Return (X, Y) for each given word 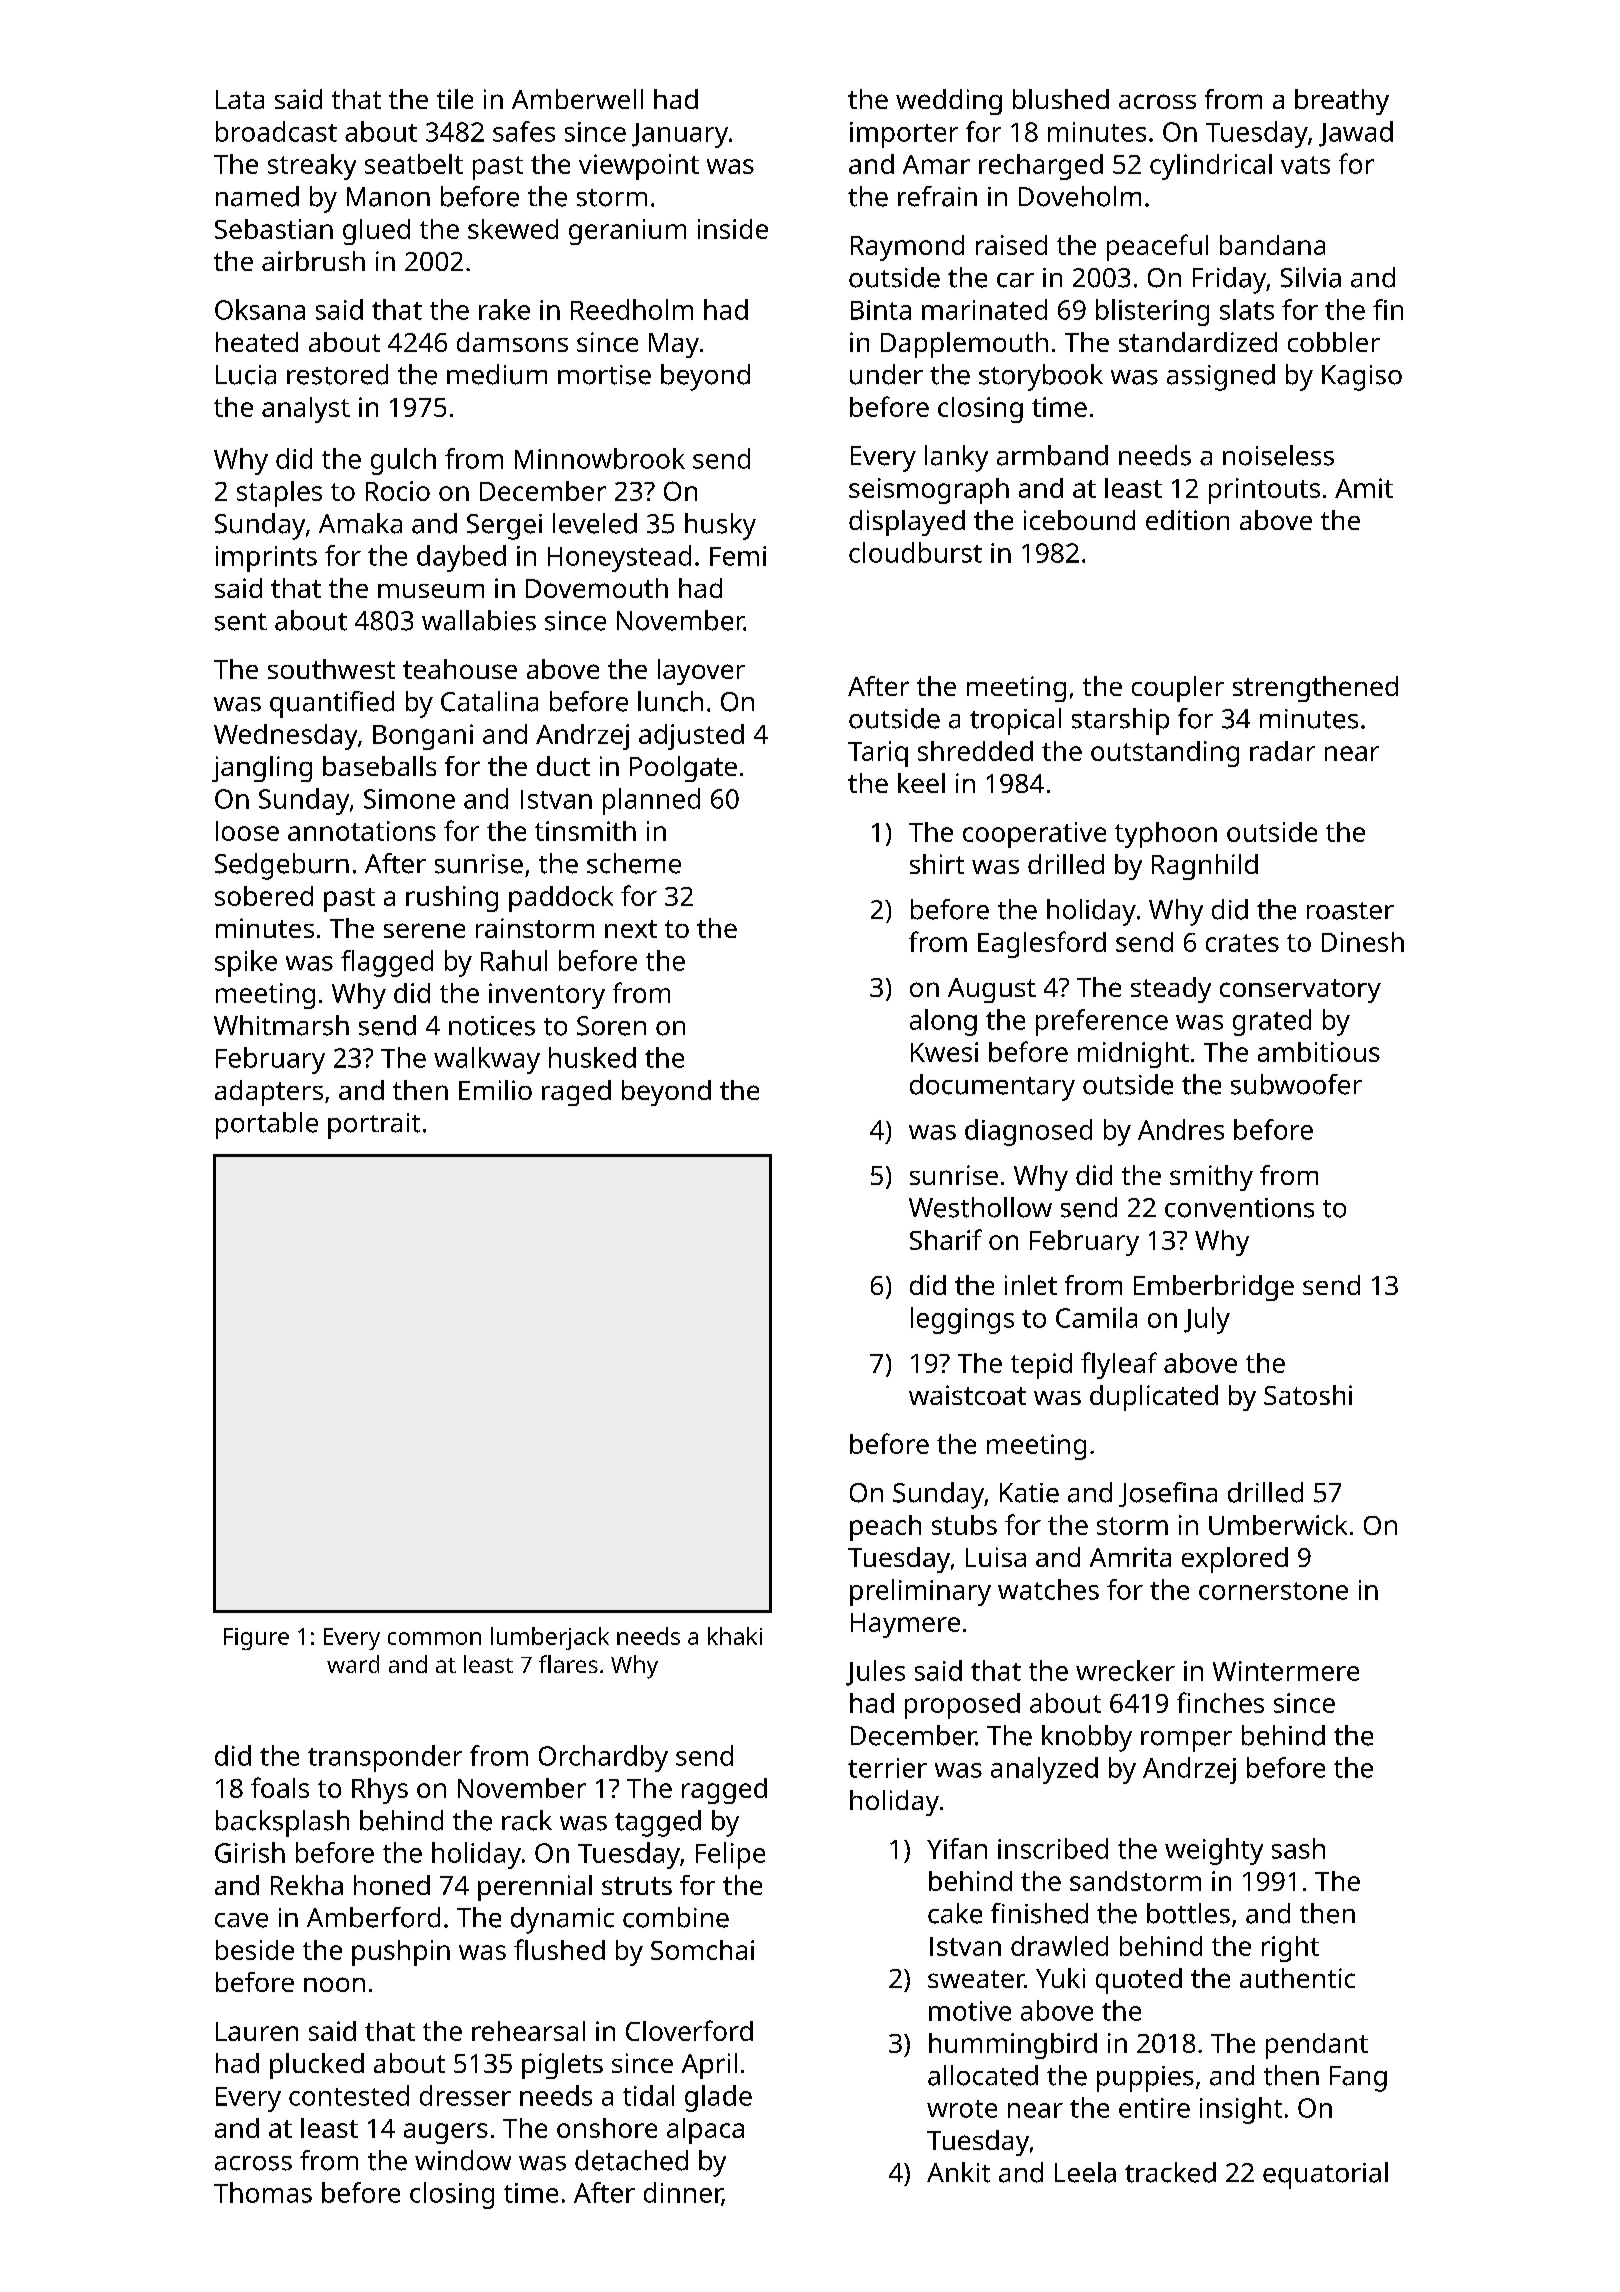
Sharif (946, 1239)
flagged (387, 963)
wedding (949, 102)
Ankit (958, 2172)
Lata (240, 99)
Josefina (1168, 1494)
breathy (1342, 102)
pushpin (401, 1953)
